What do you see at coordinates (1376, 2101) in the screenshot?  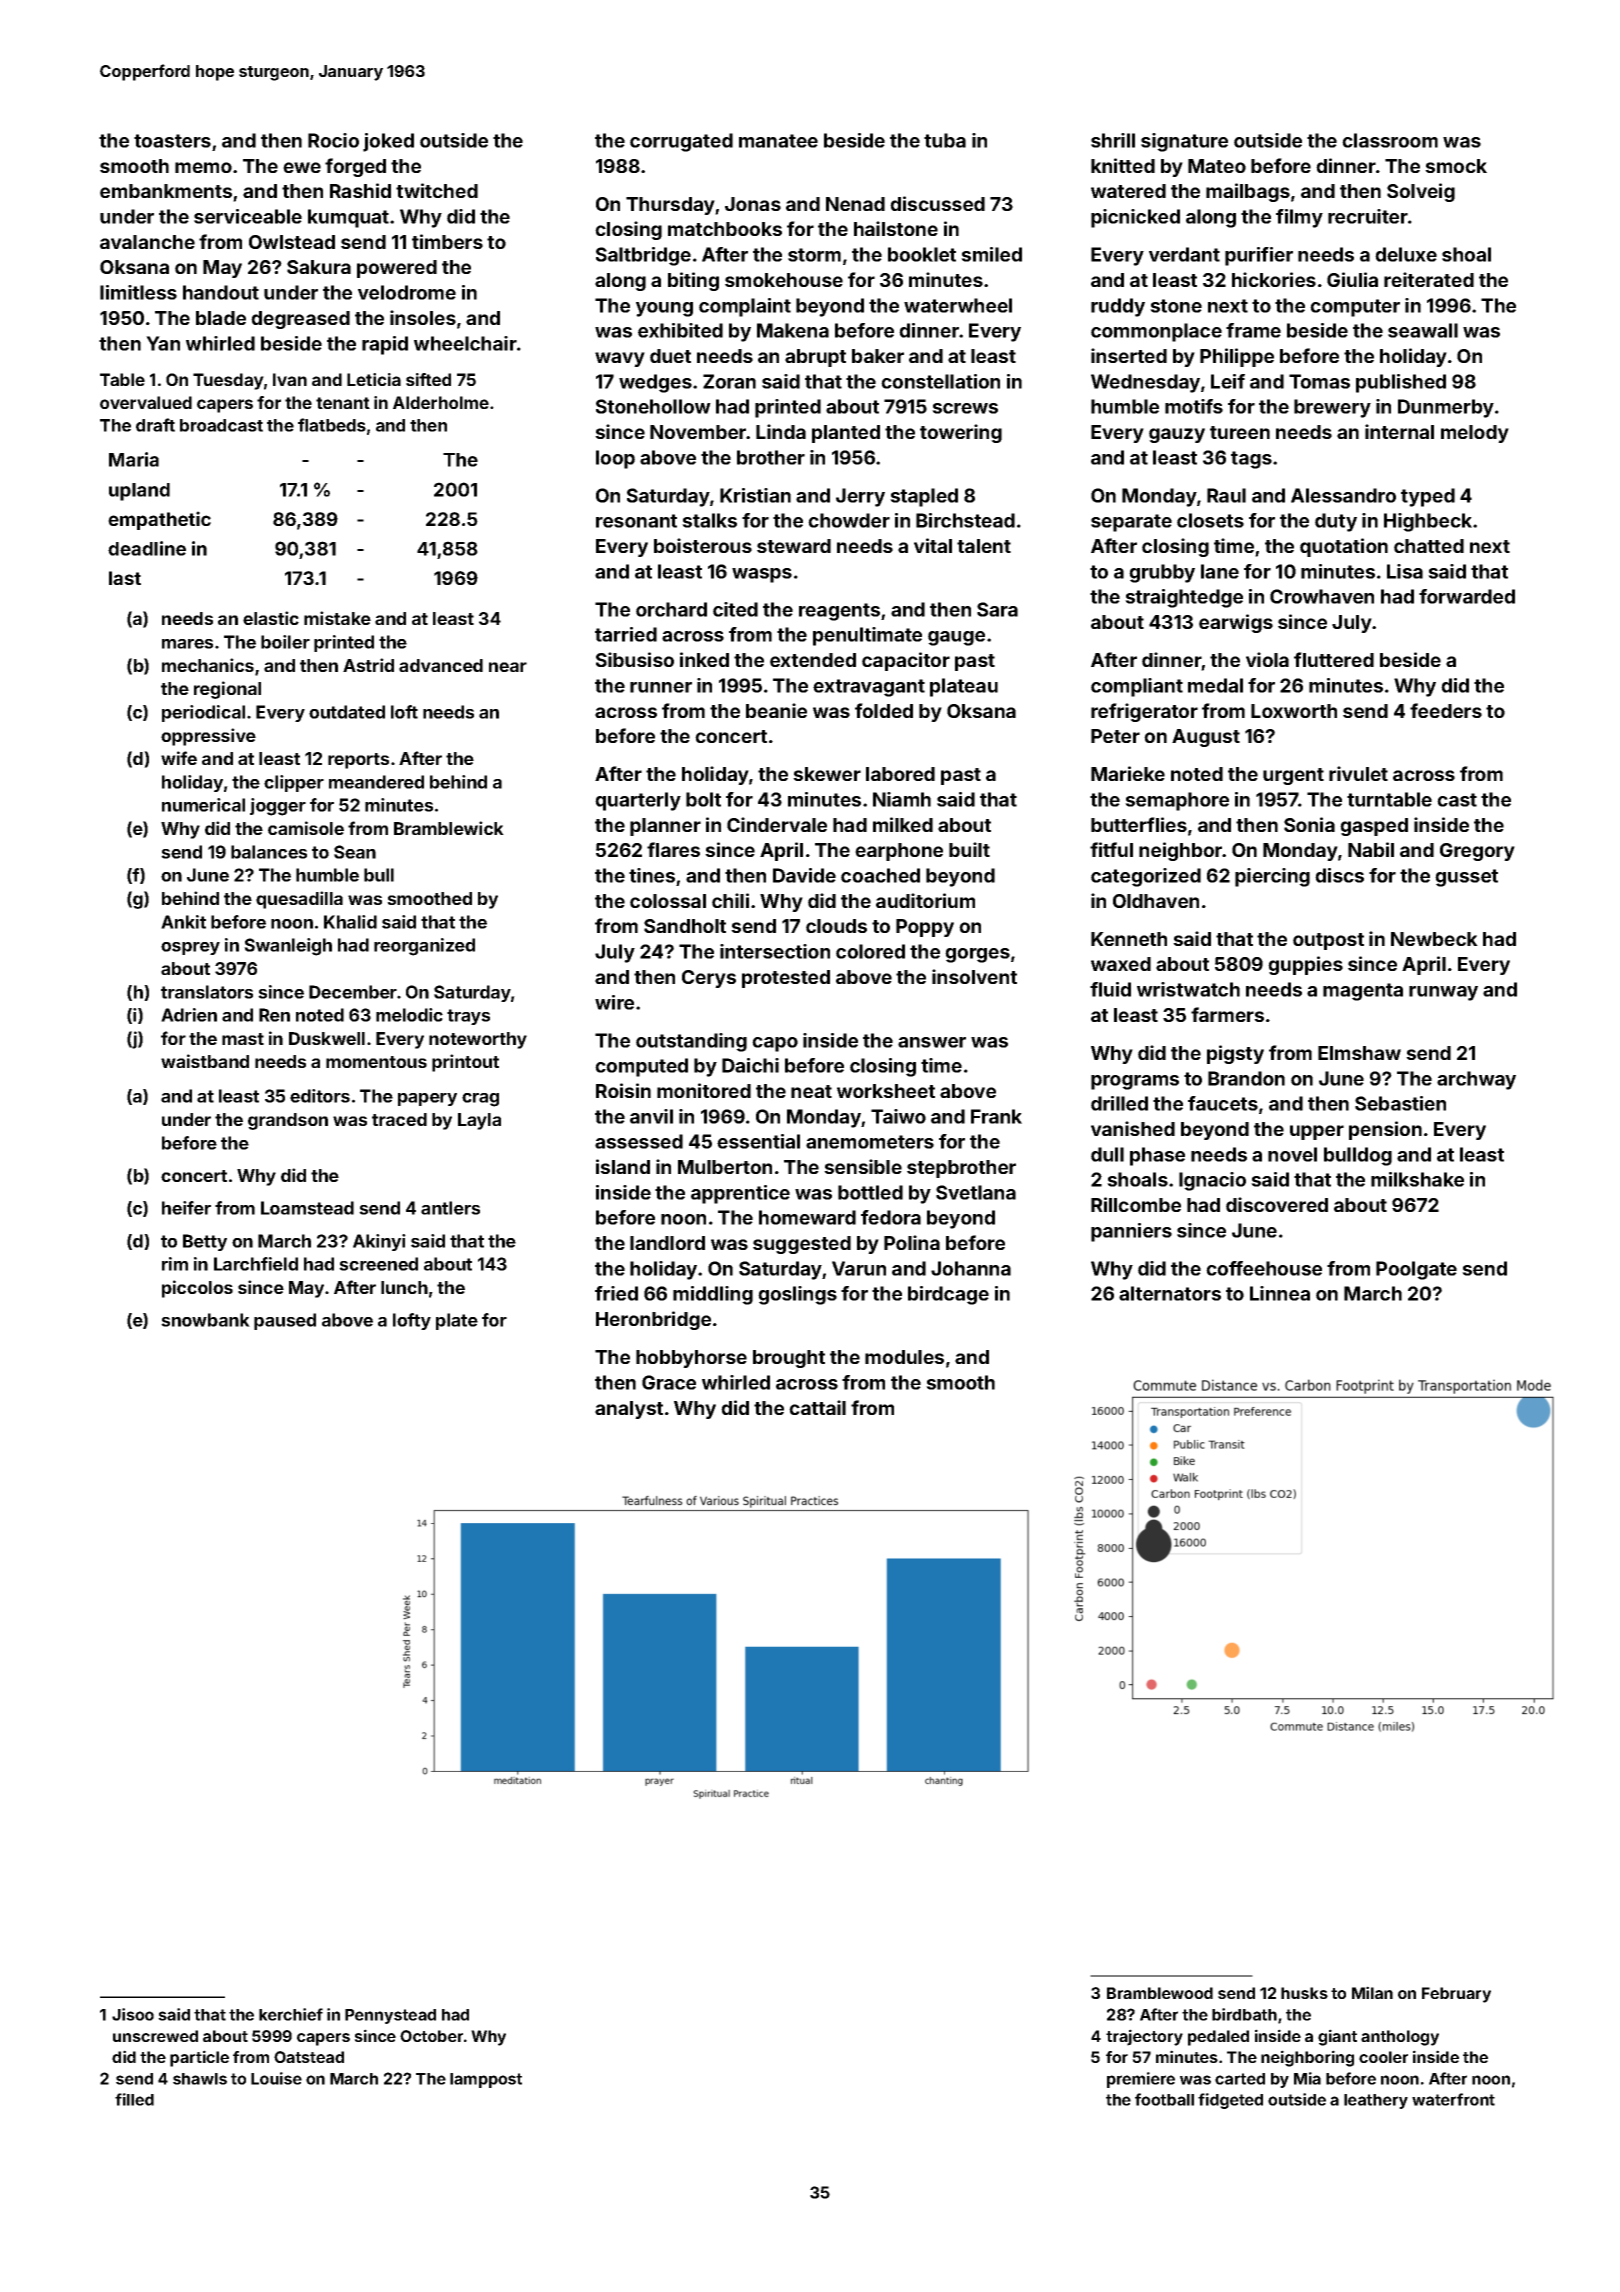 I see `leathery` at bounding box center [1376, 2101].
